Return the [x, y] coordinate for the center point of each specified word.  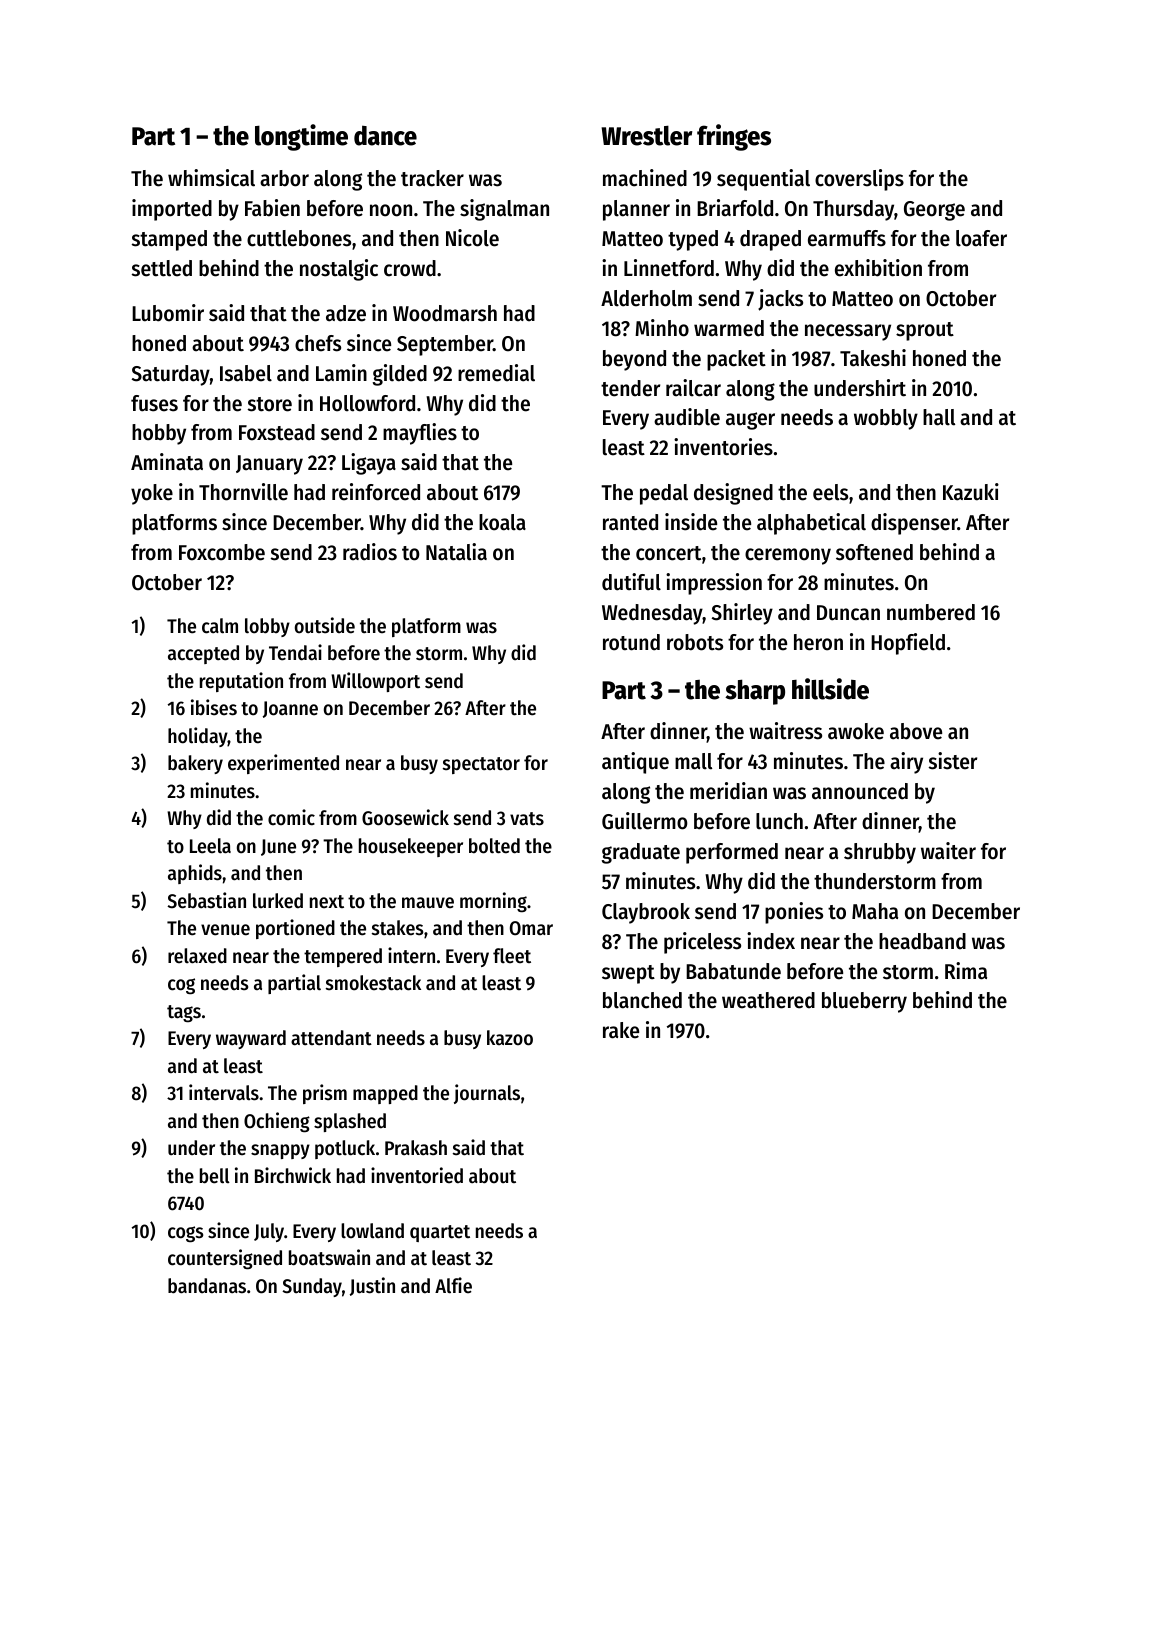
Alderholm [646, 298]
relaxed [197, 956]
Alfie [453, 1285]
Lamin [341, 373]
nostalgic [339, 270]
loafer [981, 238]
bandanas [207, 1286]
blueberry [864, 1002]
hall [939, 417]
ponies [794, 913]
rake [621, 1030]
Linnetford [669, 268]
